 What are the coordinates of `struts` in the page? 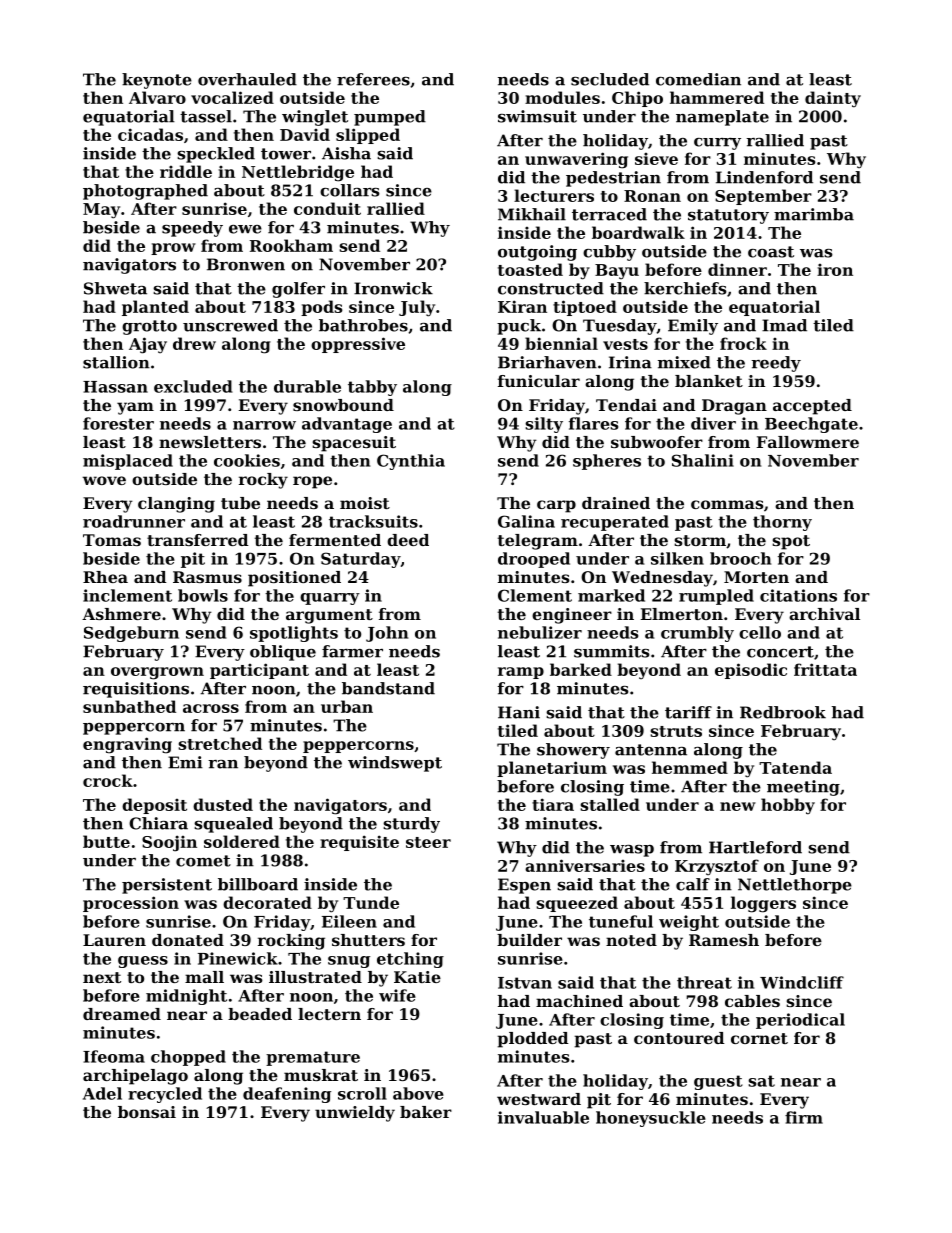 It's located at (676, 731).
